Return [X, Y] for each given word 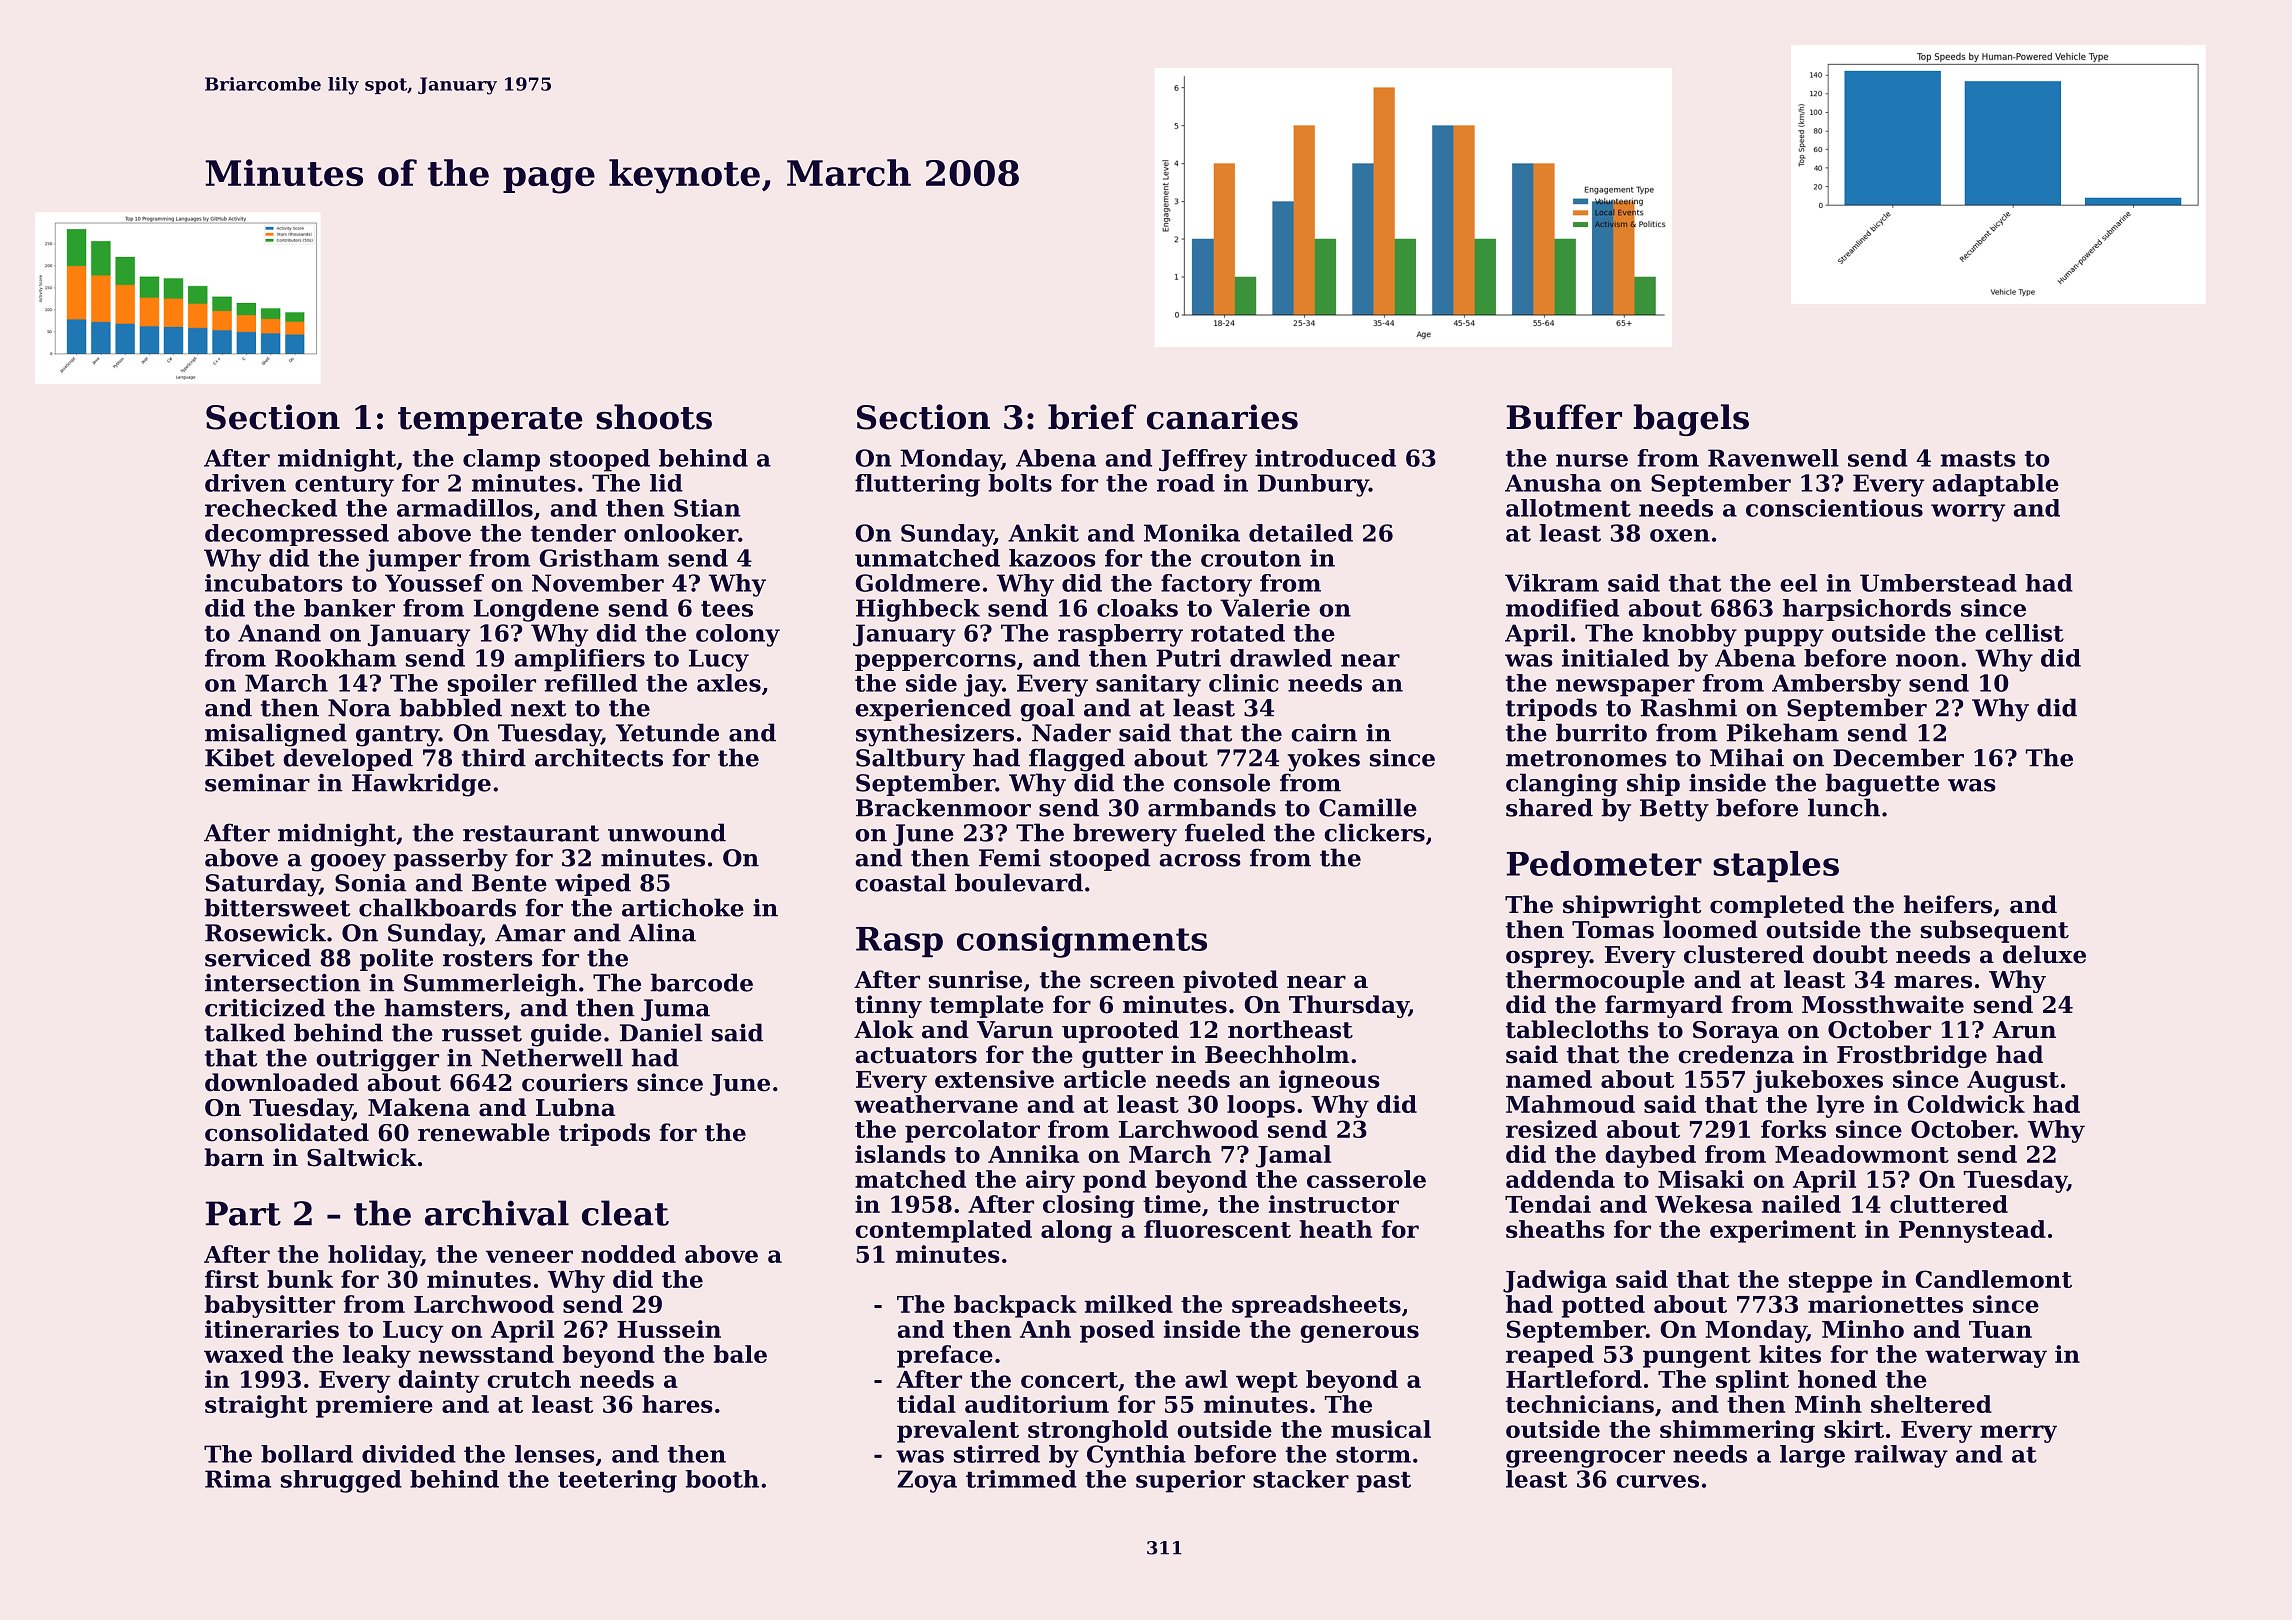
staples [1776, 866]
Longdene [536, 610]
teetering [617, 1481]
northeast [1290, 1029]
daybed [1650, 1156]
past [1384, 1482]
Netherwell [552, 1057]
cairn [1324, 733]
